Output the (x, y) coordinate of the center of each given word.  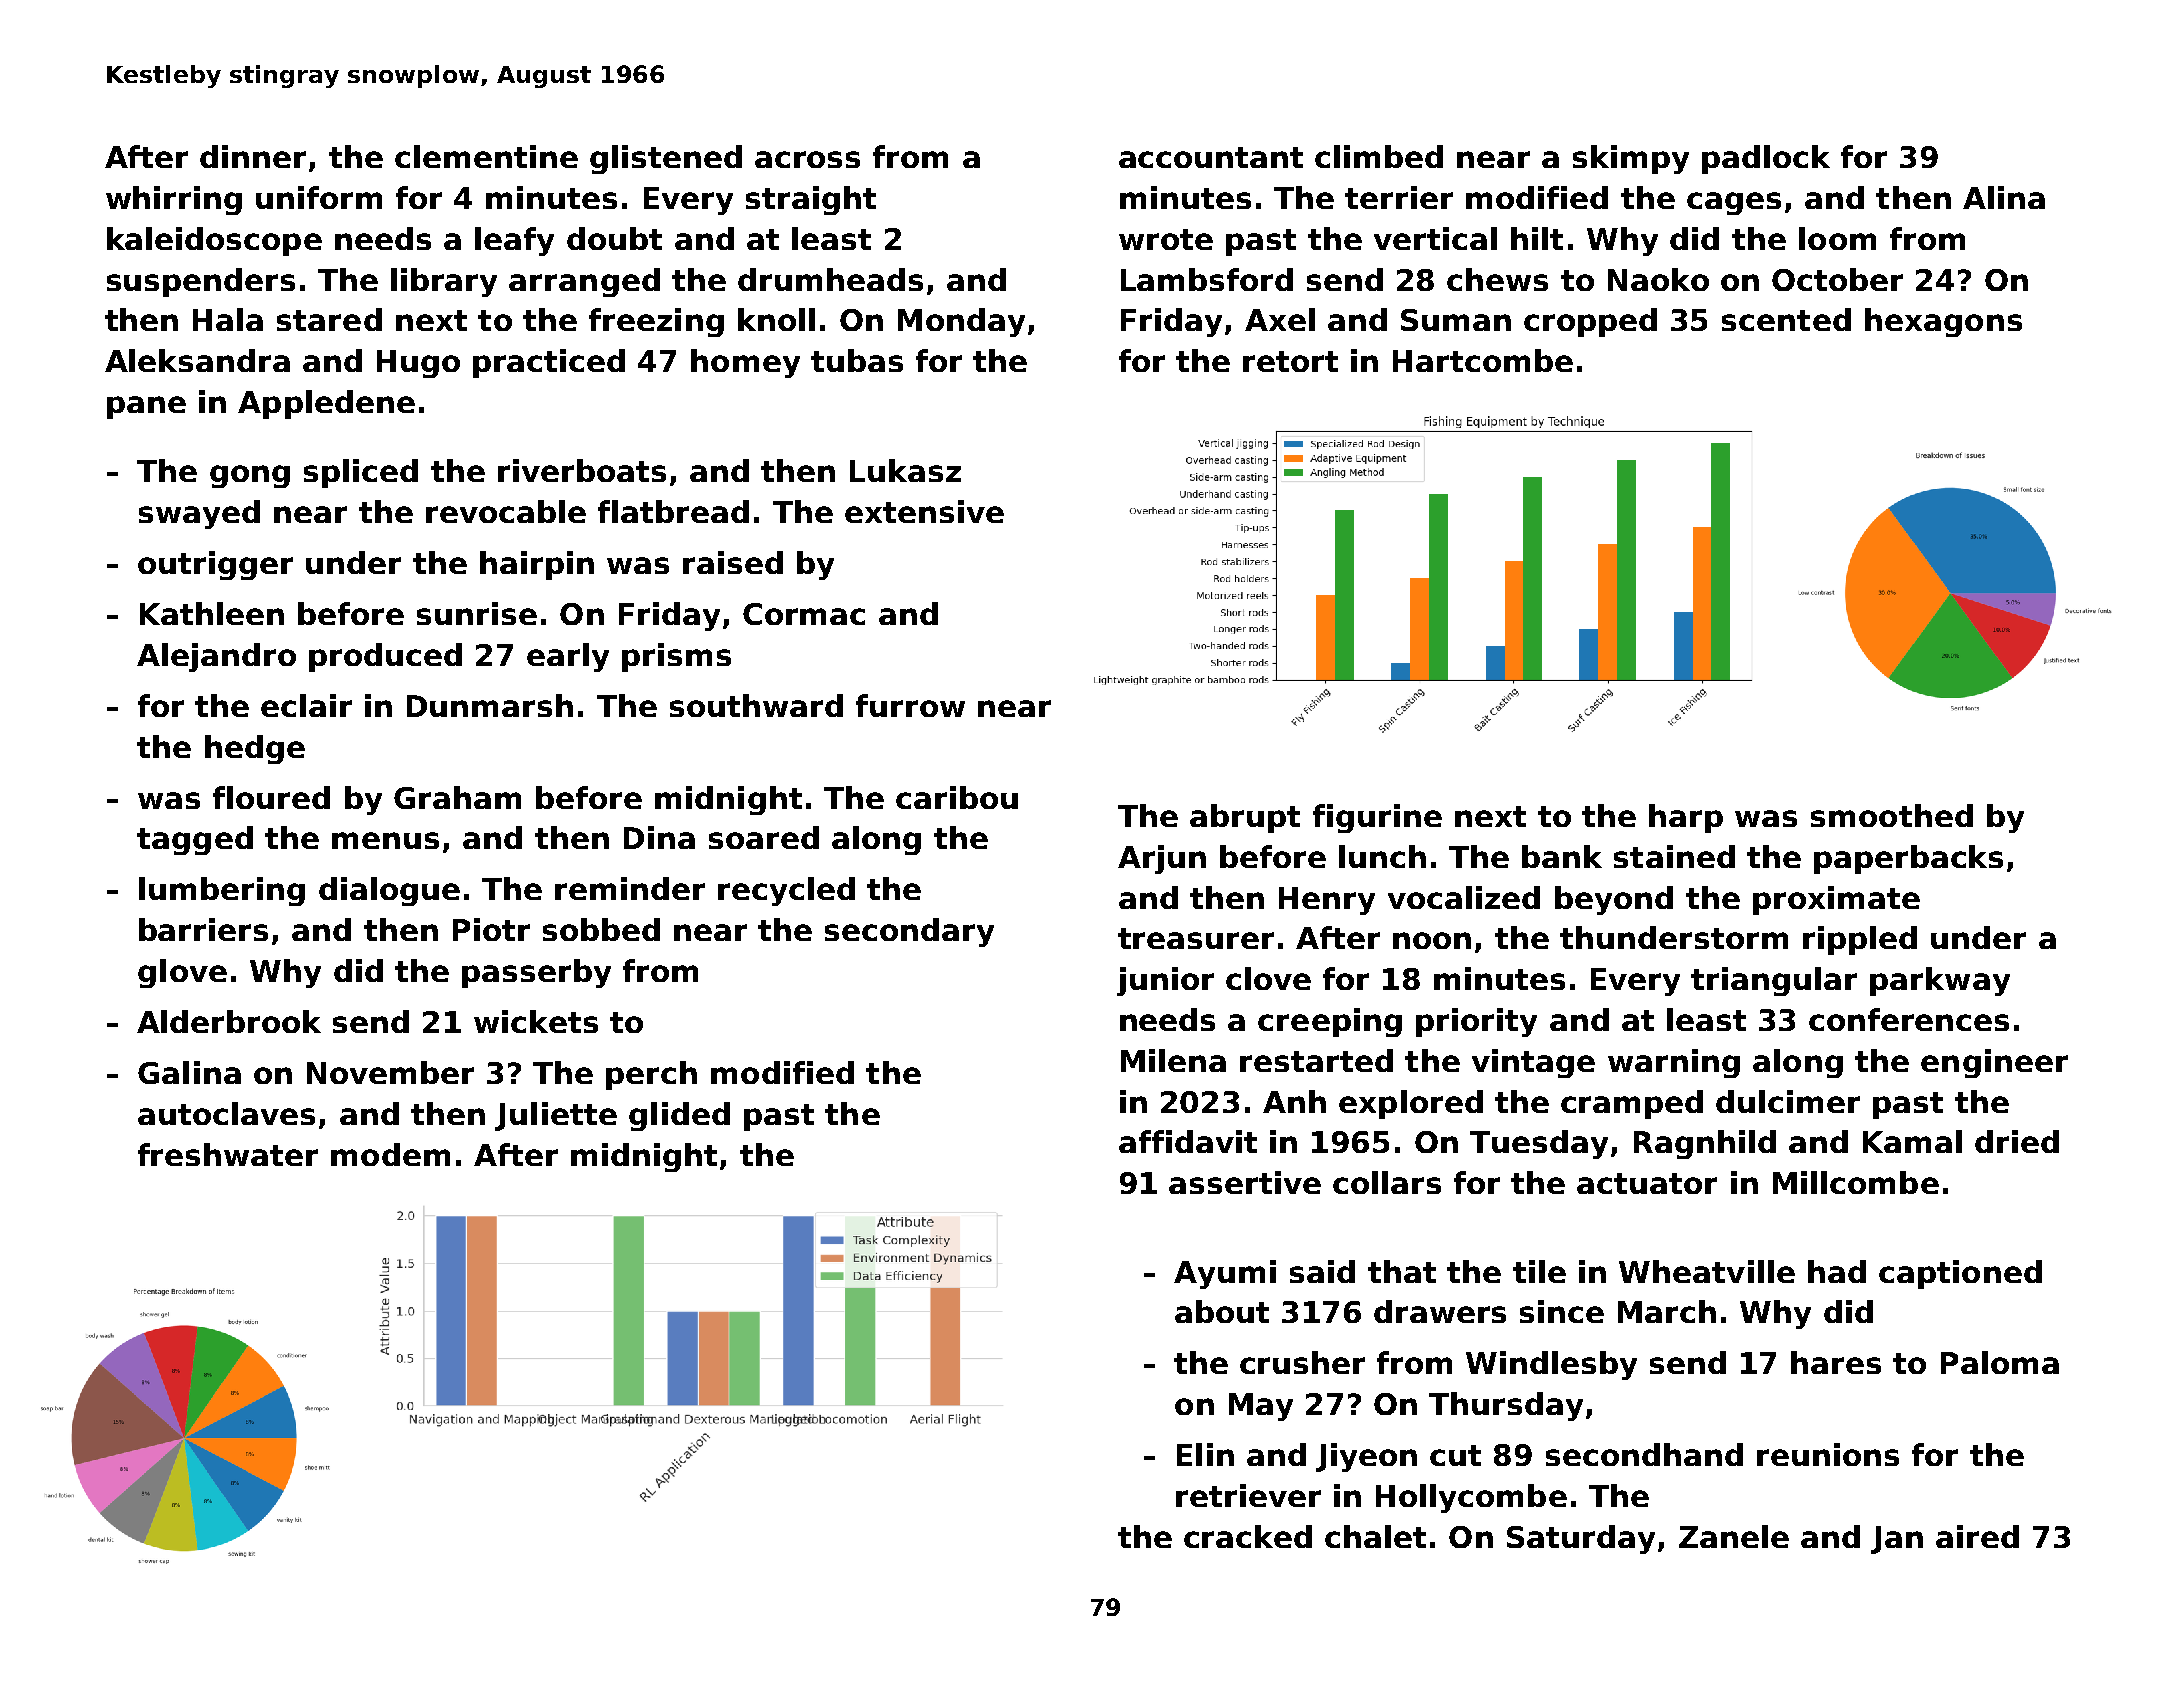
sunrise (477, 613)
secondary (909, 932)
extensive (924, 511)
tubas (857, 360)
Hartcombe (1483, 360)
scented (1786, 319)
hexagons (1943, 322)
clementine (486, 156)
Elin (1205, 1454)
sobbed (601, 929)
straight (811, 200)
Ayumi (1225, 1274)
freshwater (228, 1154)
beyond (1614, 900)
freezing (656, 322)
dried (2017, 1141)
